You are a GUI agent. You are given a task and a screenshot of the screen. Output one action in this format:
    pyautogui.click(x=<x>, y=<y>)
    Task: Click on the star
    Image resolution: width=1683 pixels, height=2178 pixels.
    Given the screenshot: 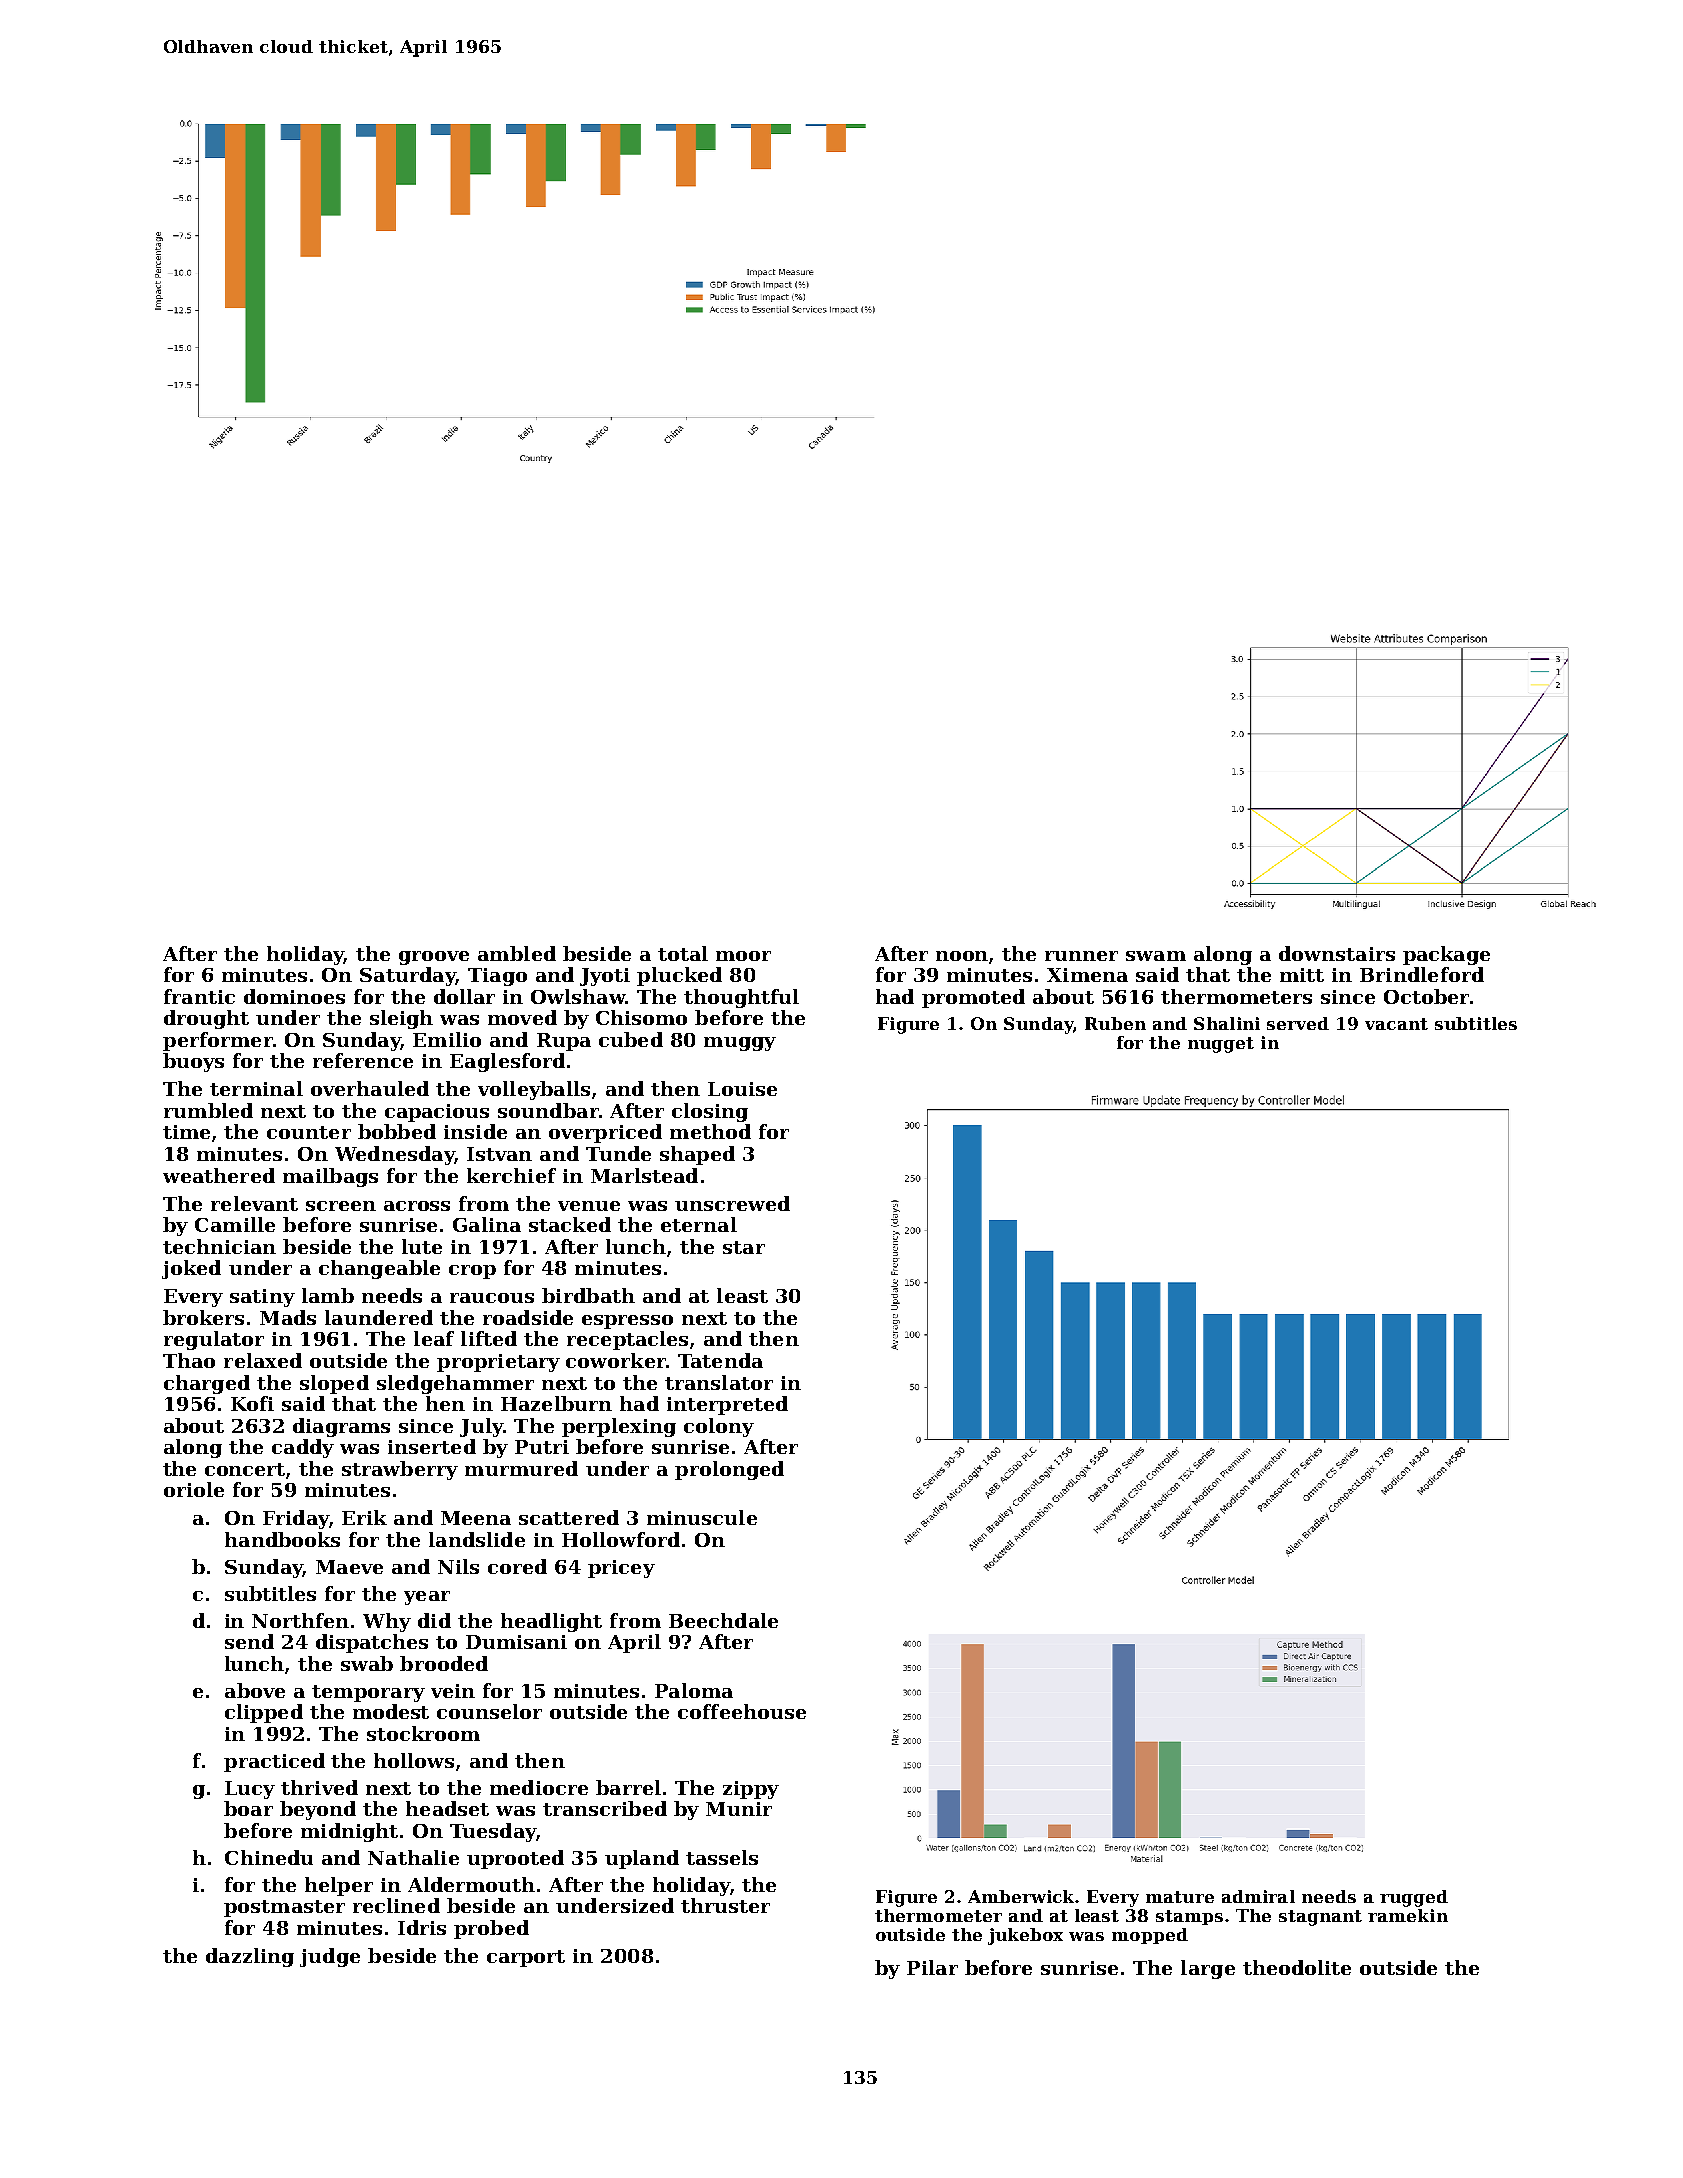 What is the action you would take?
    pyautogui.click(x=744, y=1247)
